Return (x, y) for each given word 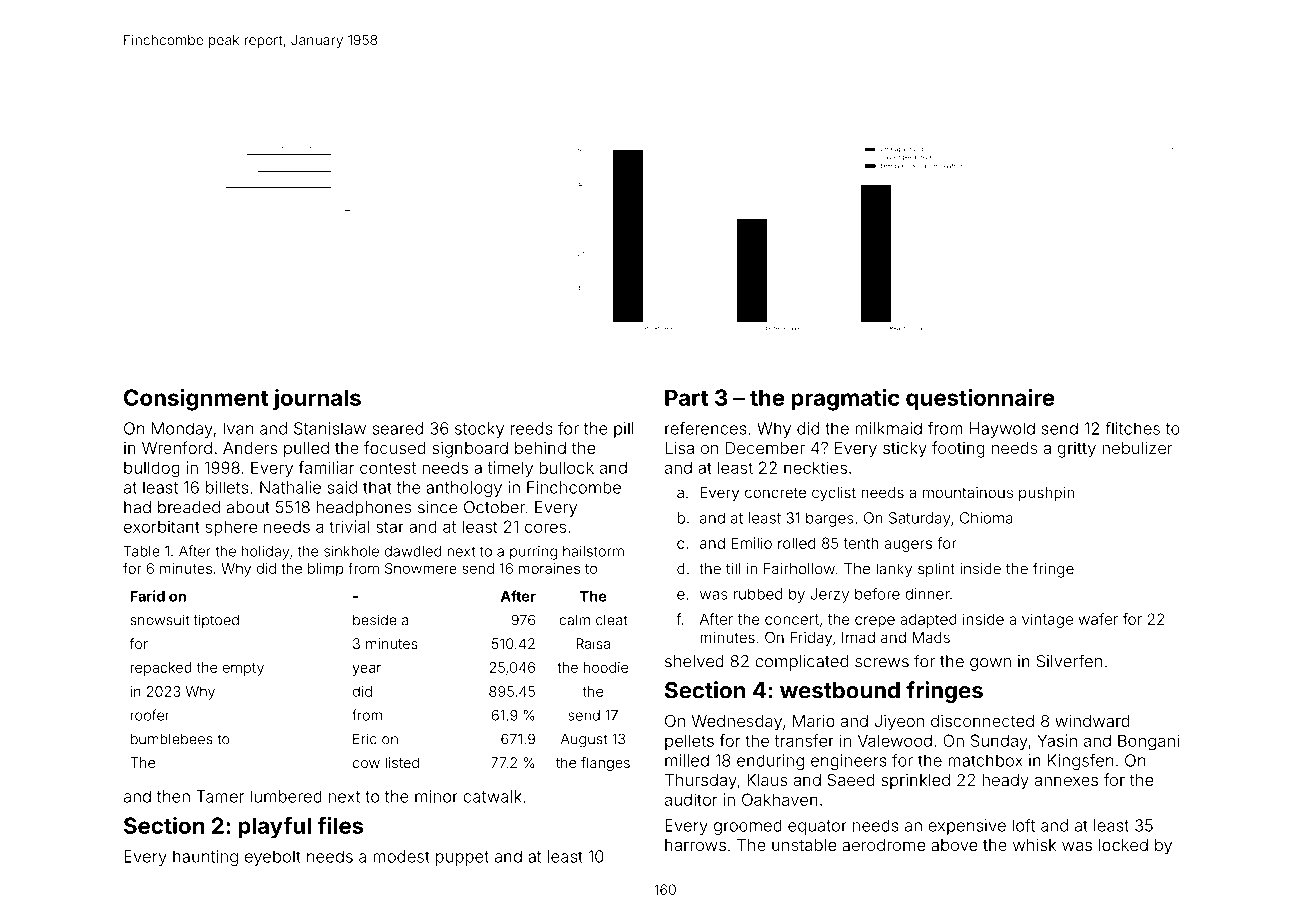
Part (686, 397)
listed (402, 762)
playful (274, 828)
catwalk (492, 796)
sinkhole (351, 551)
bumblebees (172, 739)
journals (317, 400)
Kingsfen (1080, 762)
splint (936, 570)
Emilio (751, 543)
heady (1005, 782)
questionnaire (980, 399)
